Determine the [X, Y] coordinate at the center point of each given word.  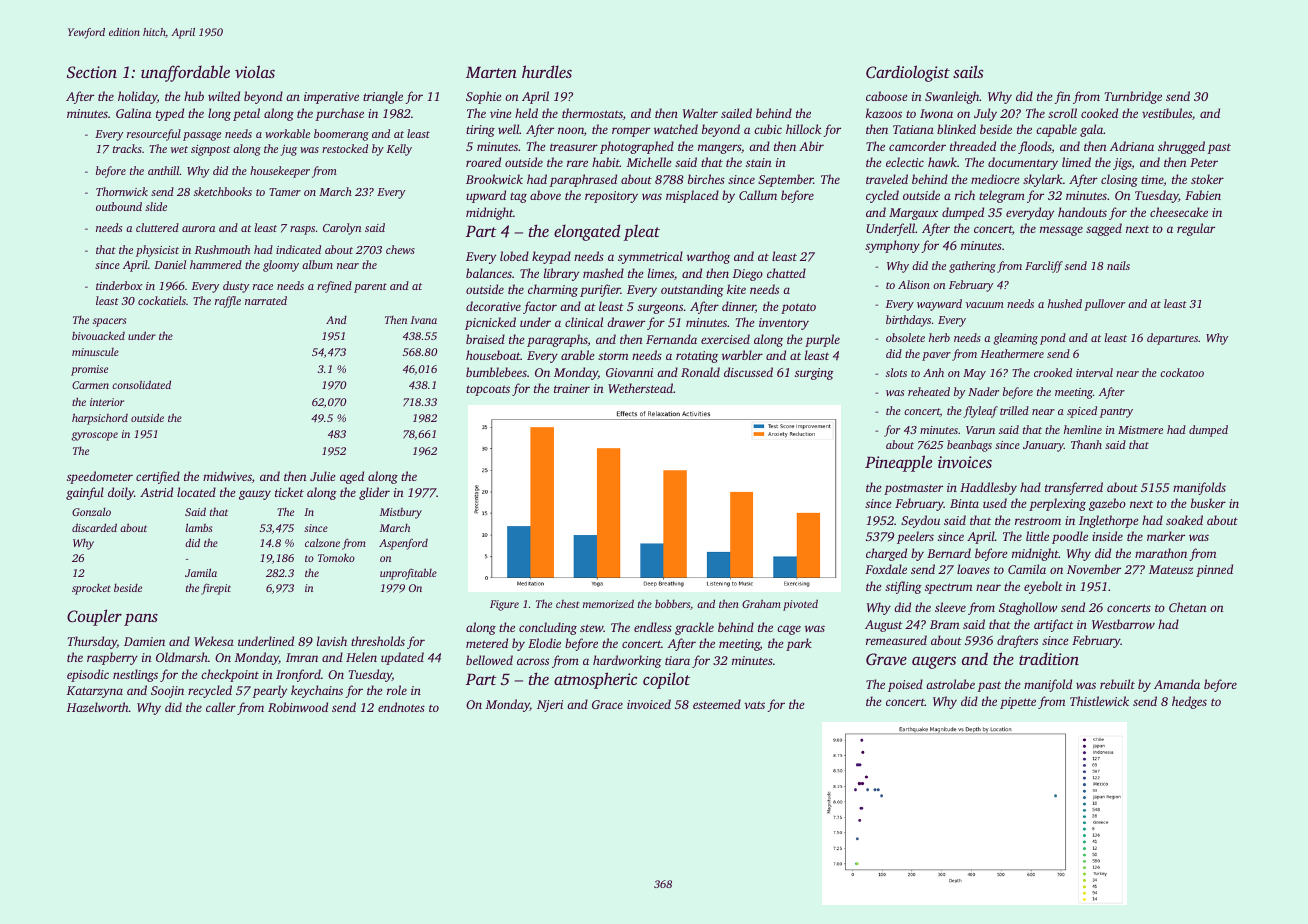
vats [754, 705]
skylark [1043, 180]
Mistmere [1140, 430]
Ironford [298, 675]
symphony [892, 246]
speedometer [100, 477]
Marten [491, 72]
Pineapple [898, 463]
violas [255, 71]
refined [334, 287]
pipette [1018, 703]
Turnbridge [1133, 97]
